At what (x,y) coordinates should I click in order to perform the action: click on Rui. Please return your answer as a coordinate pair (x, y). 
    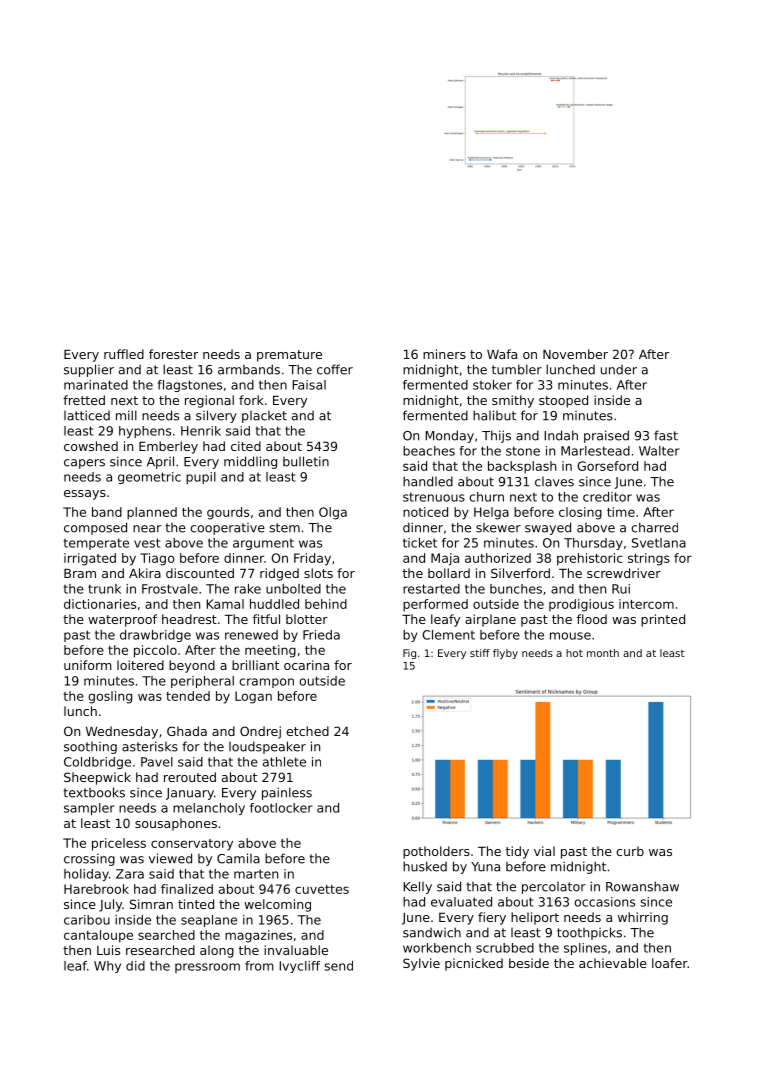
    Looking at the image, I should click on (621, 589).
